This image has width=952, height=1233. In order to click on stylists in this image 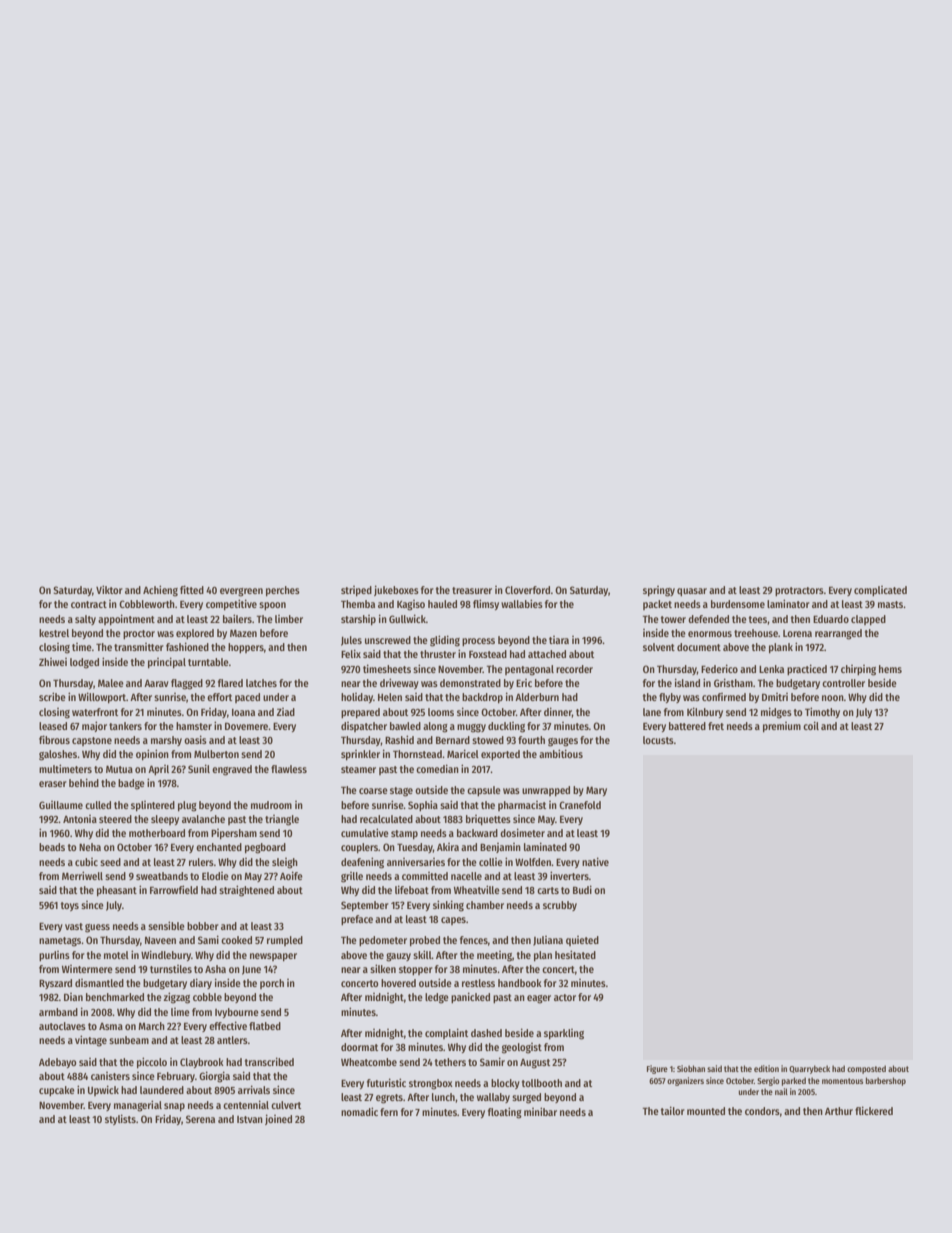, I will do `click(120, 1119)`.
